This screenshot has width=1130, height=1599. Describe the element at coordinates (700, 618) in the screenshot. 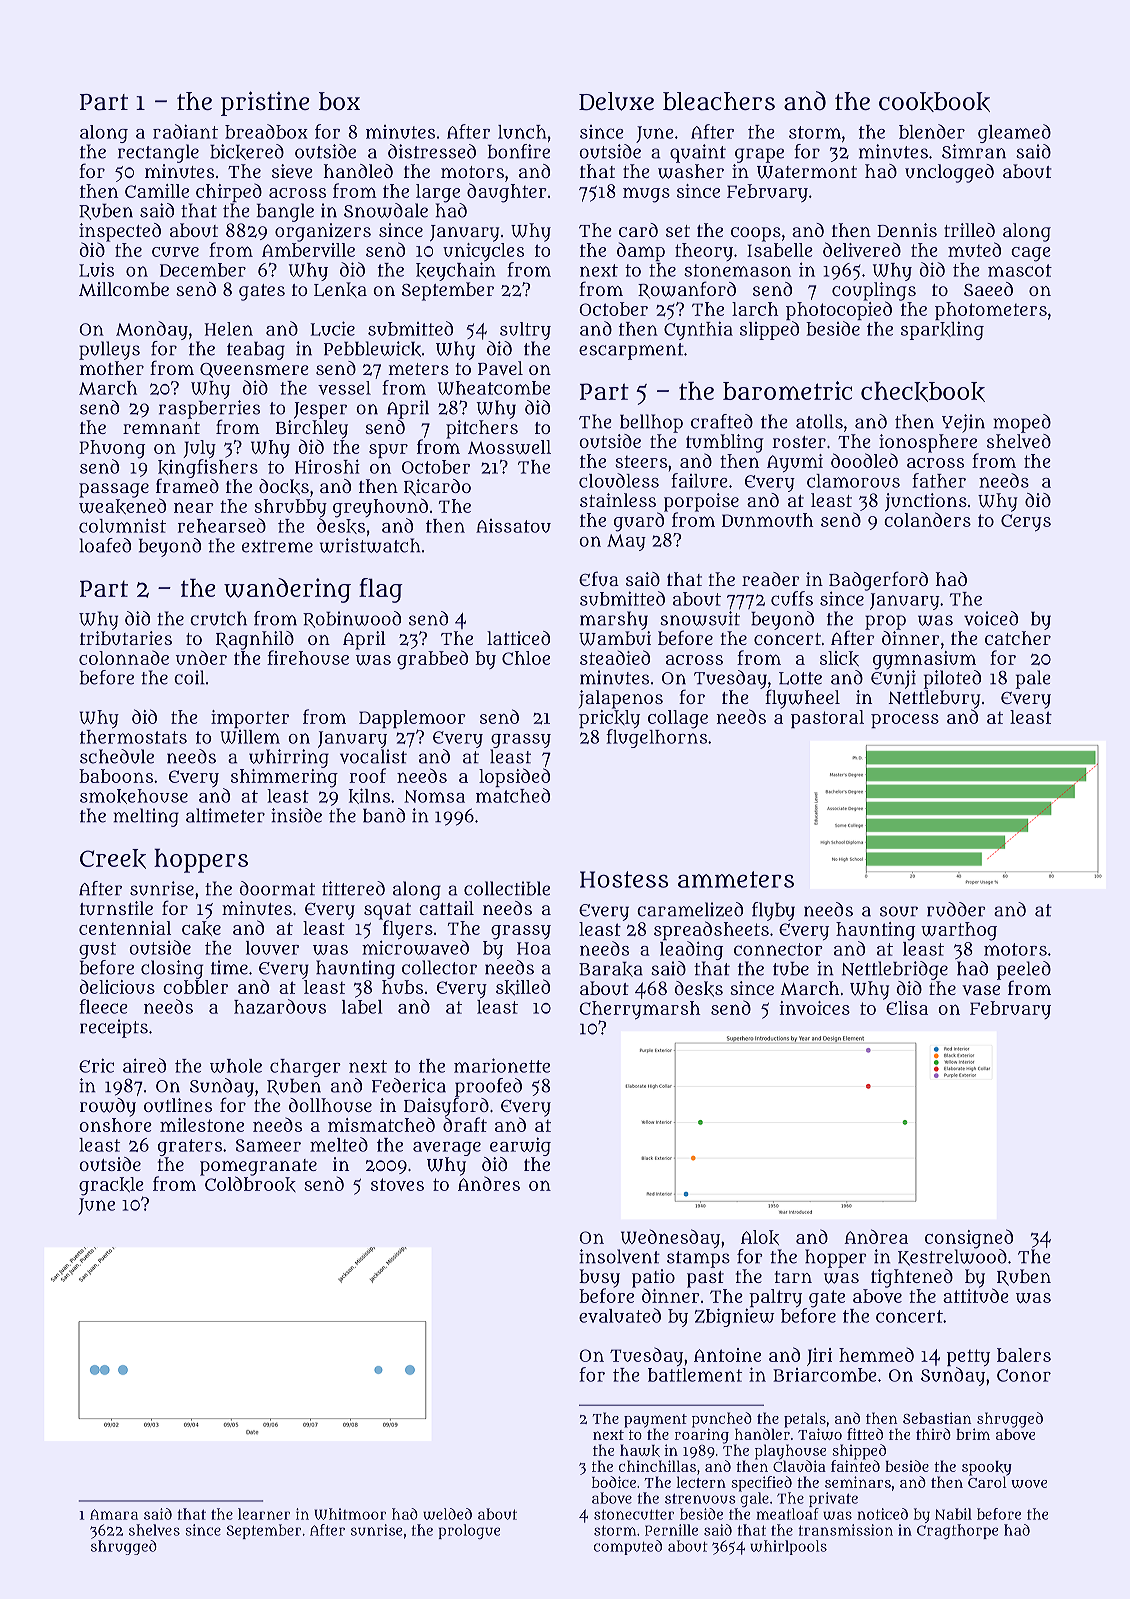

I see `snowsuit` at that location.
